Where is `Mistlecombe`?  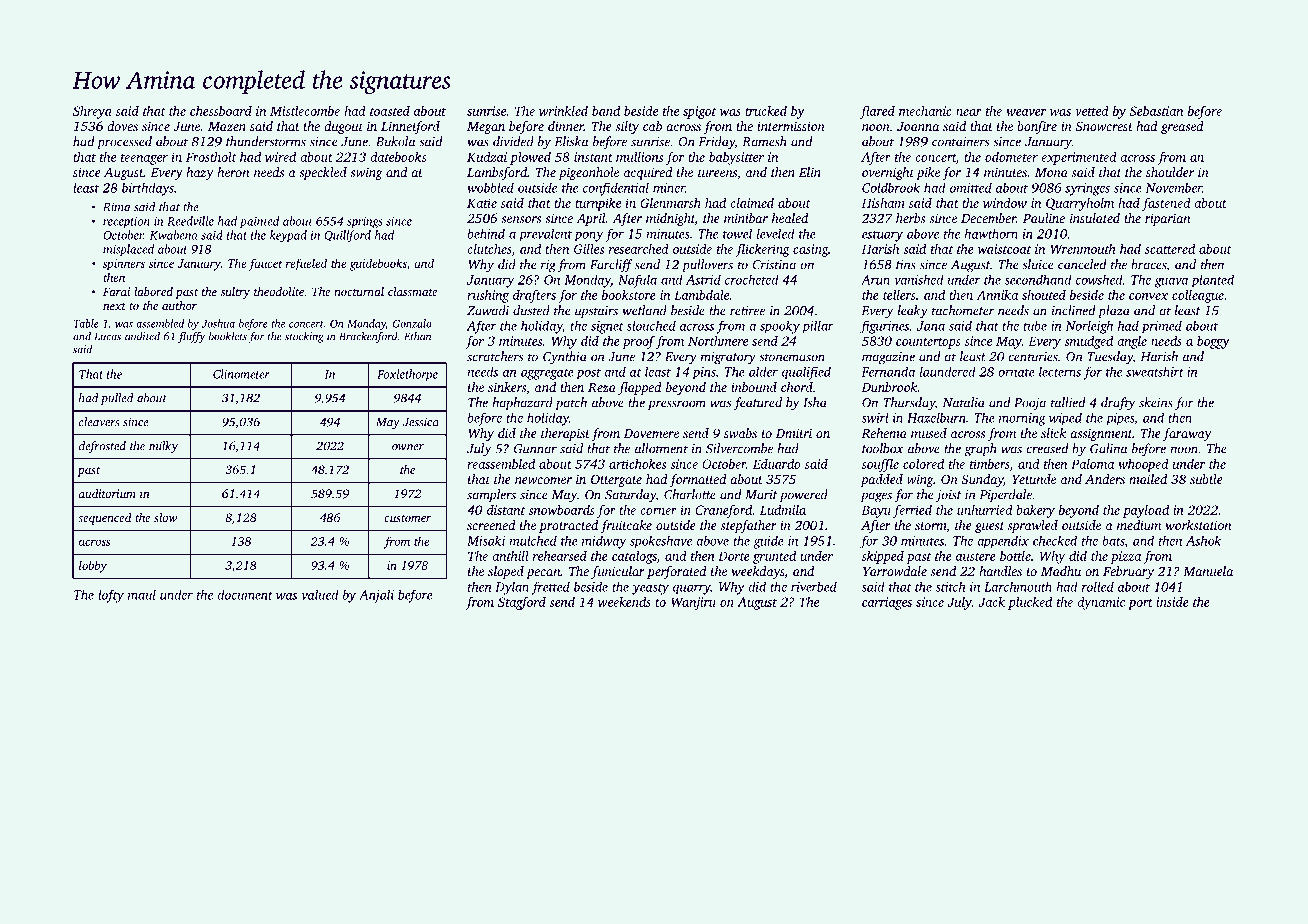
Mistlecombe is located at coordinates (305, 111).
